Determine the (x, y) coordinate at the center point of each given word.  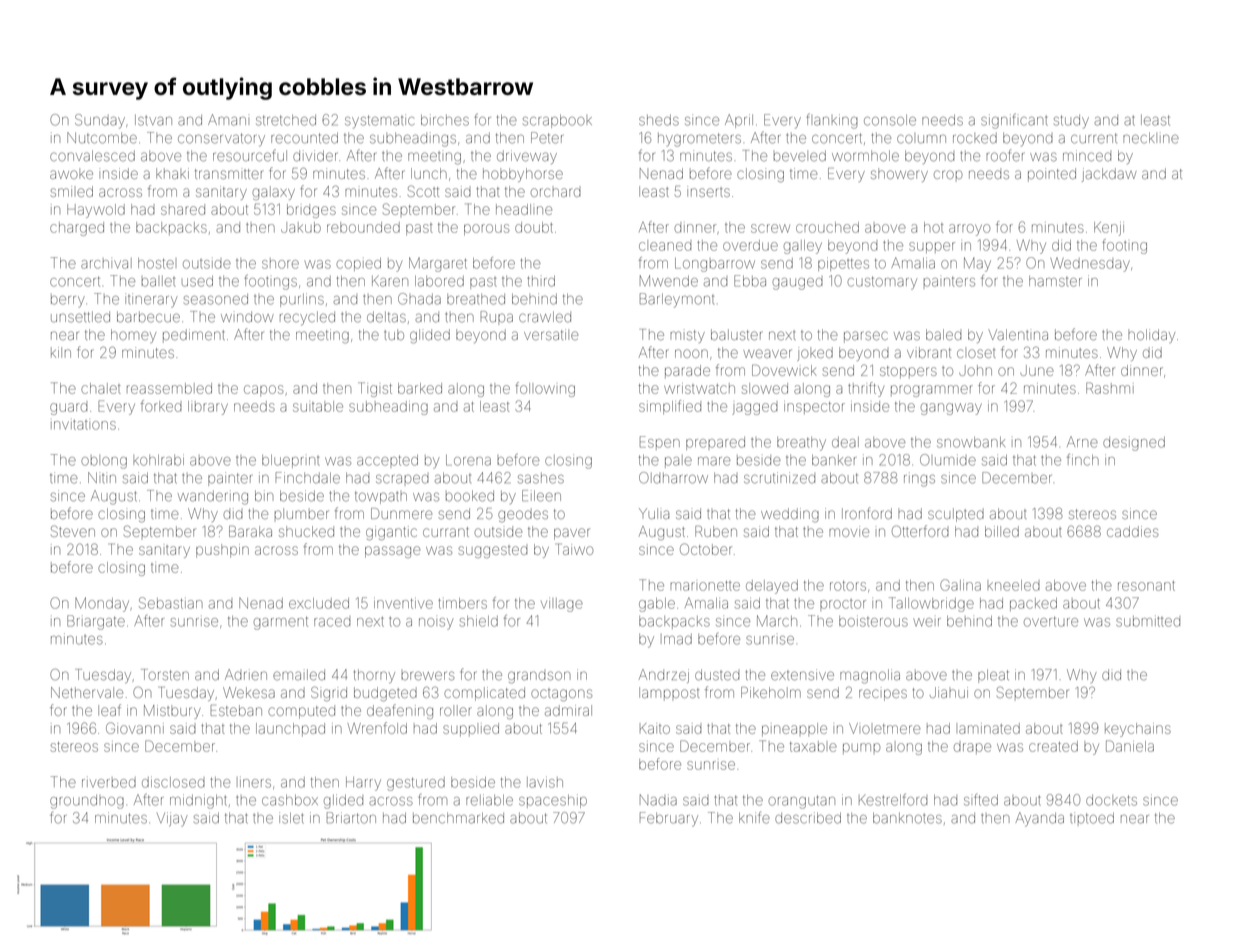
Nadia (658, 800)
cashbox (290, 800)
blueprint (291, 461)
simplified (670, 407)
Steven (73, 531)
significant (1014, 121)
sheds (659, 120)
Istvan (153, 120)
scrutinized (779, 478)
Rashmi (1110, 388)
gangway (951, 409)
